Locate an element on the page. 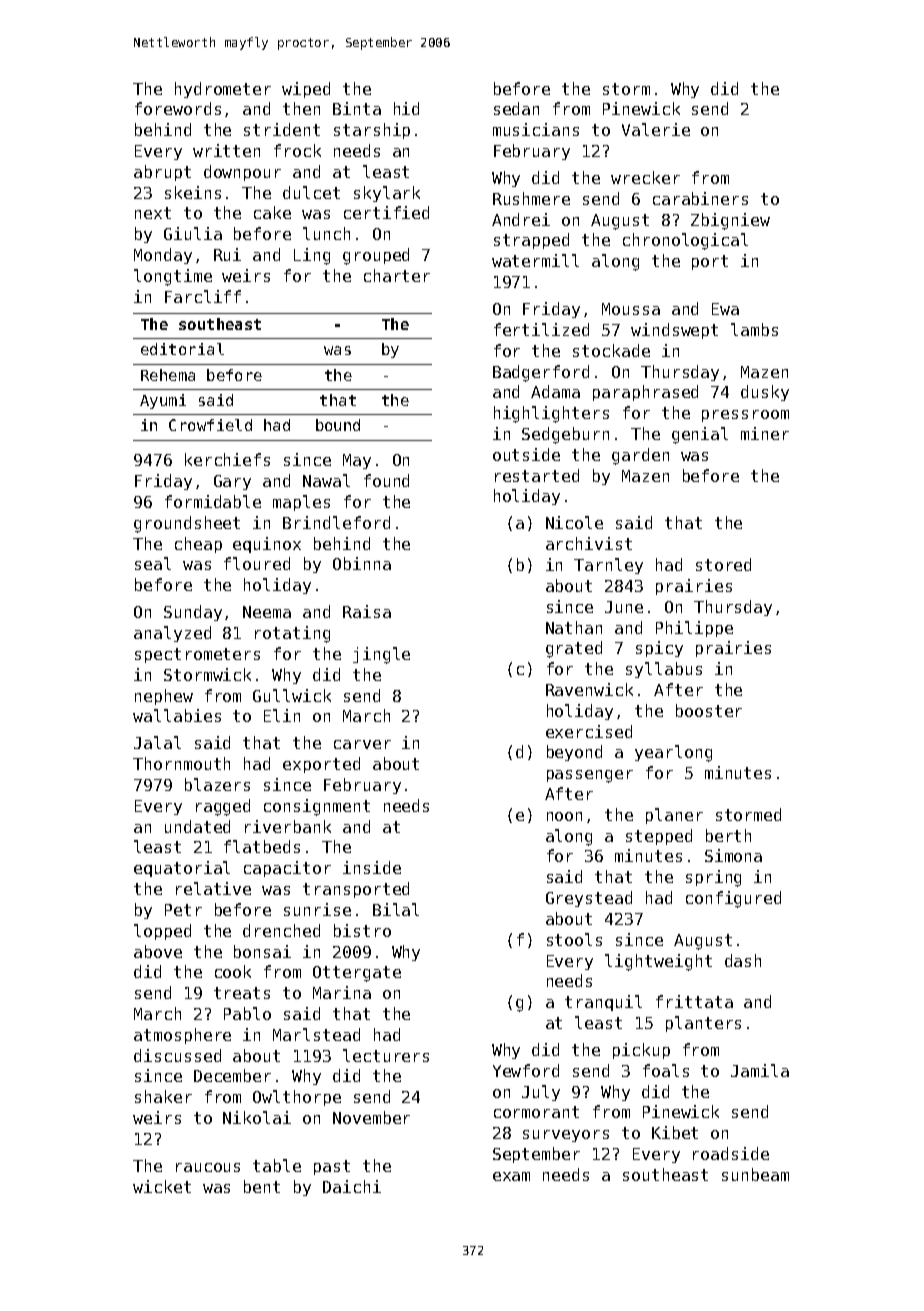 Image resolution: width=924 pixels, height=1311 pixels. editorial is located at coordinates (182, 349).
